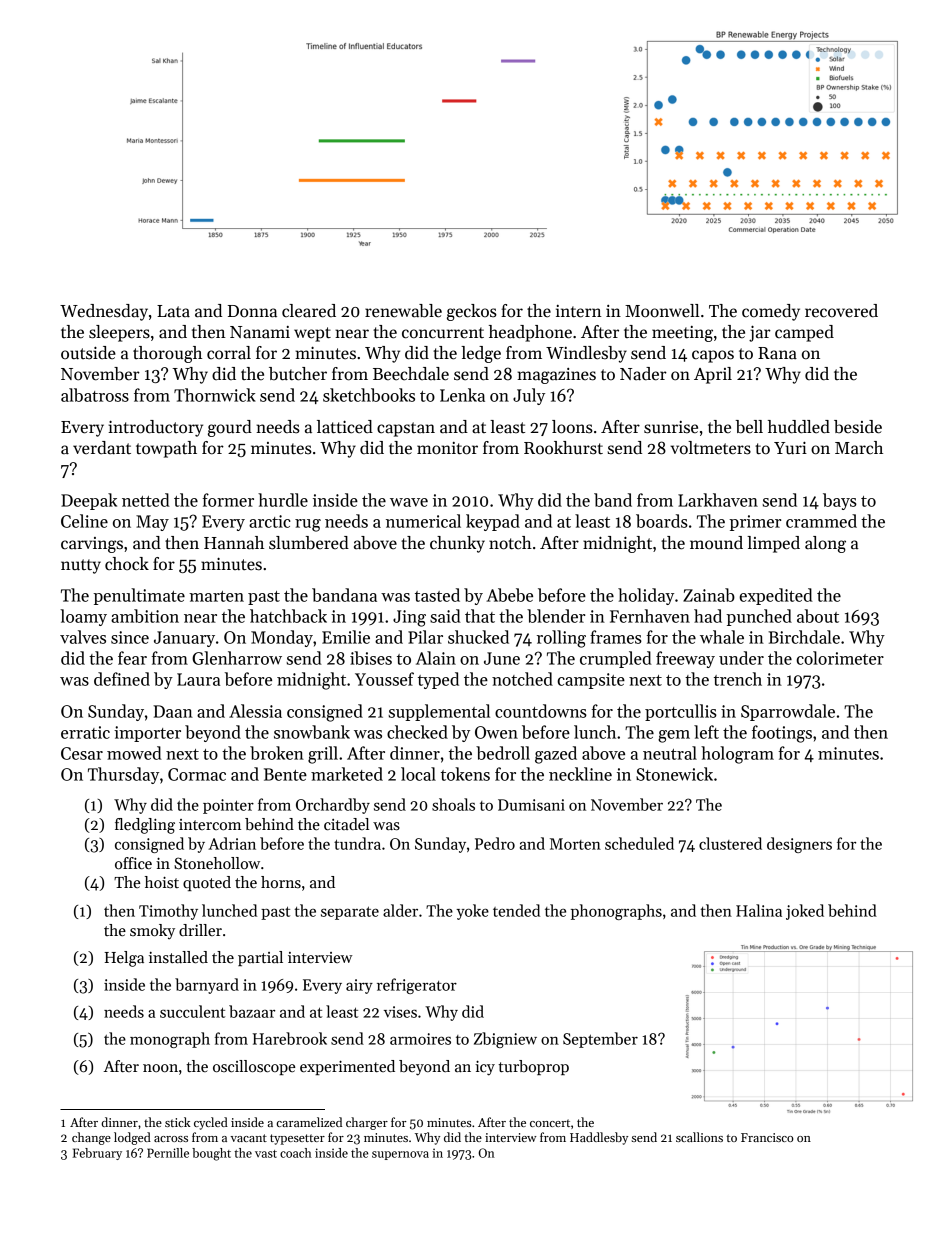 The height and width of the screenshot is (1233, 952). Describe the element at coordinates (132, 1138) in the screenshot. I see `lodged` at that location.
